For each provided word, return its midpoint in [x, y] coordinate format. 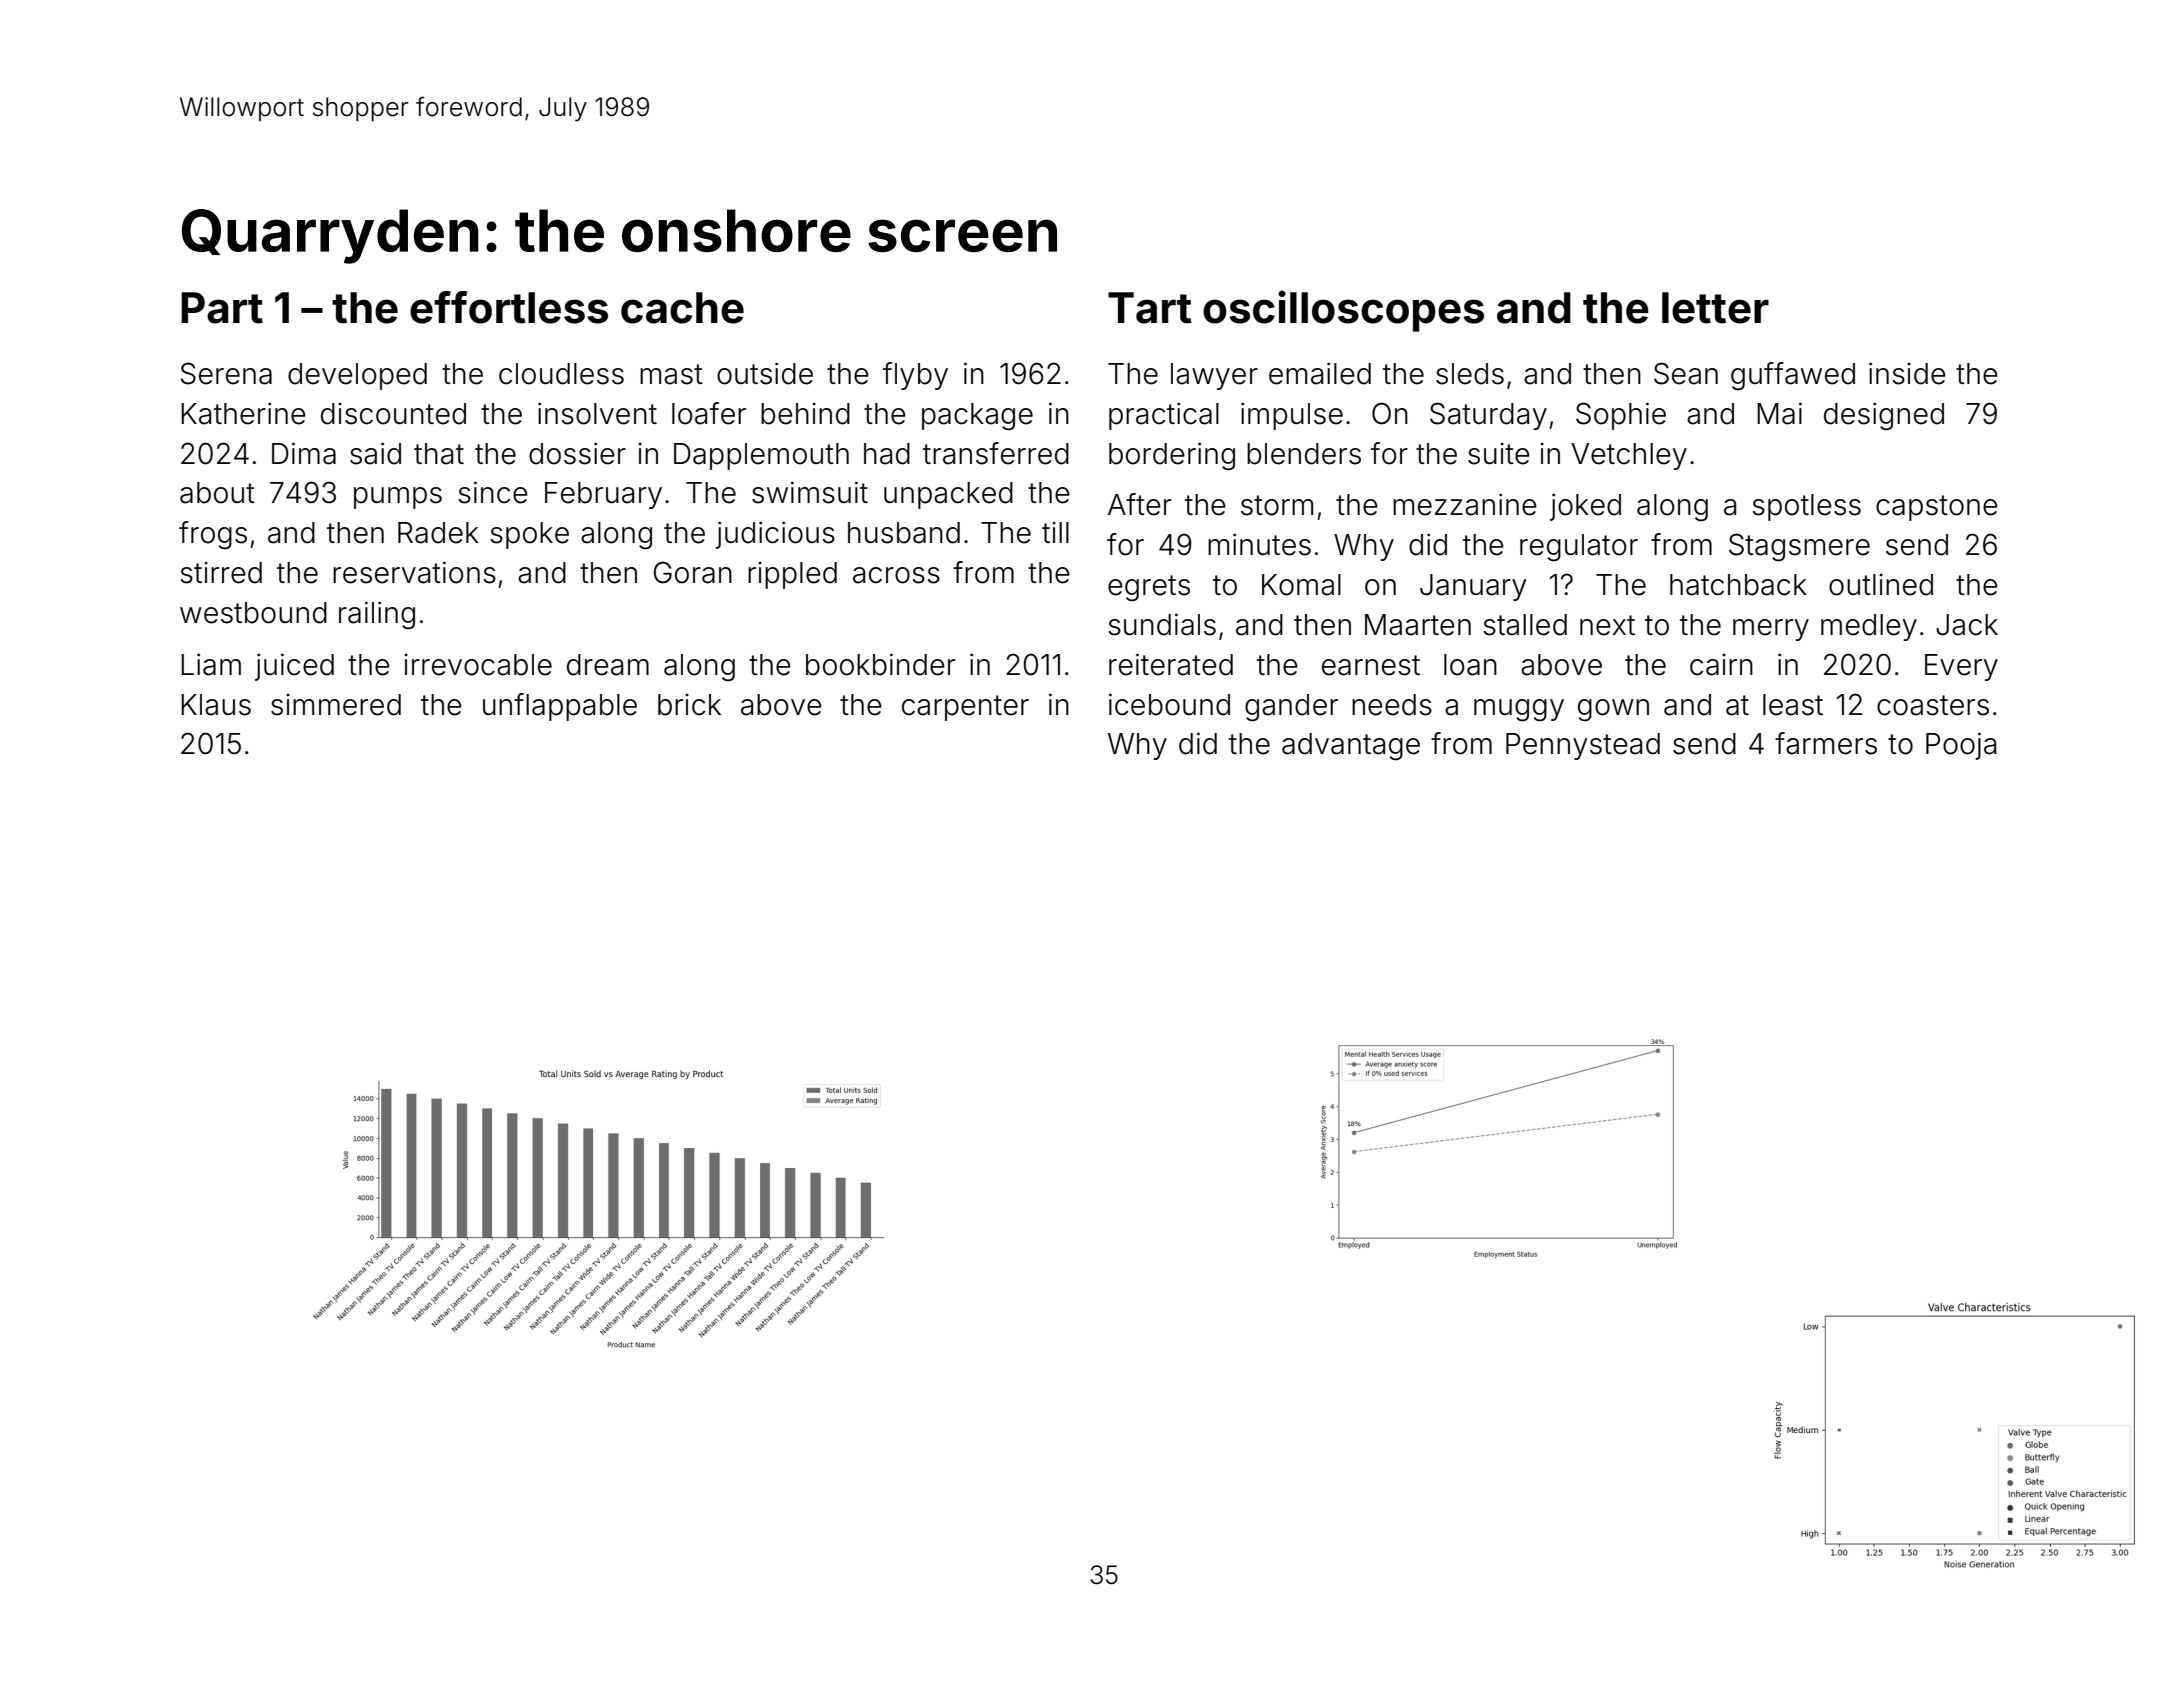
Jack [1967, 625]
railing [377, 615]
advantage [1351, 747]
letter [1715, 308]
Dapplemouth [761, 456]
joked [1585, 507]
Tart [1150, 308]
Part [222, 308]
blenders [1304, 454]
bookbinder [881, 664]
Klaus [216, 705]
